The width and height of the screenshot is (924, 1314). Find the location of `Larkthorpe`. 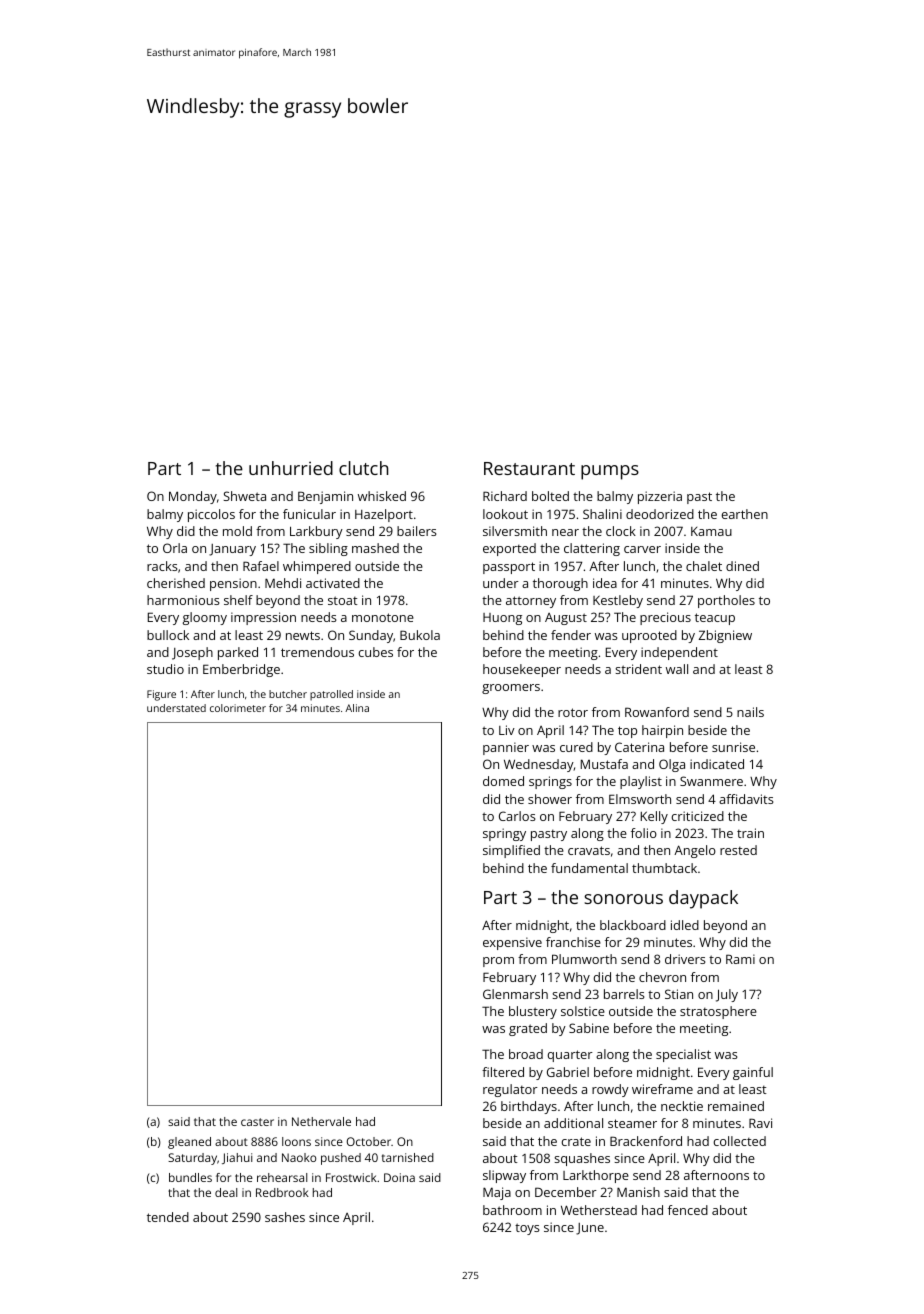

Larkthorpe is located at coordinates (596, 1176).
